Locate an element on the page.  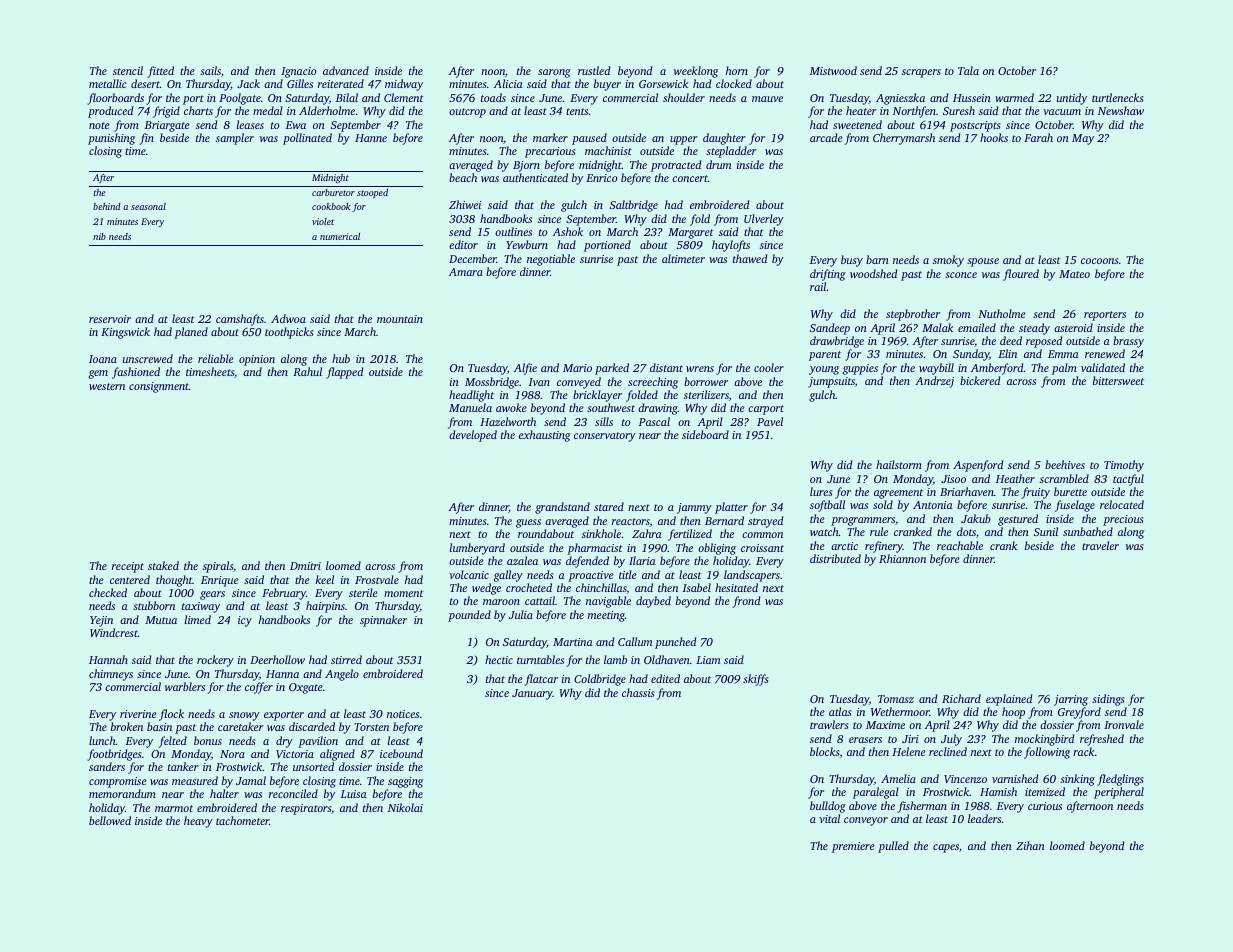
premiere is located at coordinates (853, 847).
